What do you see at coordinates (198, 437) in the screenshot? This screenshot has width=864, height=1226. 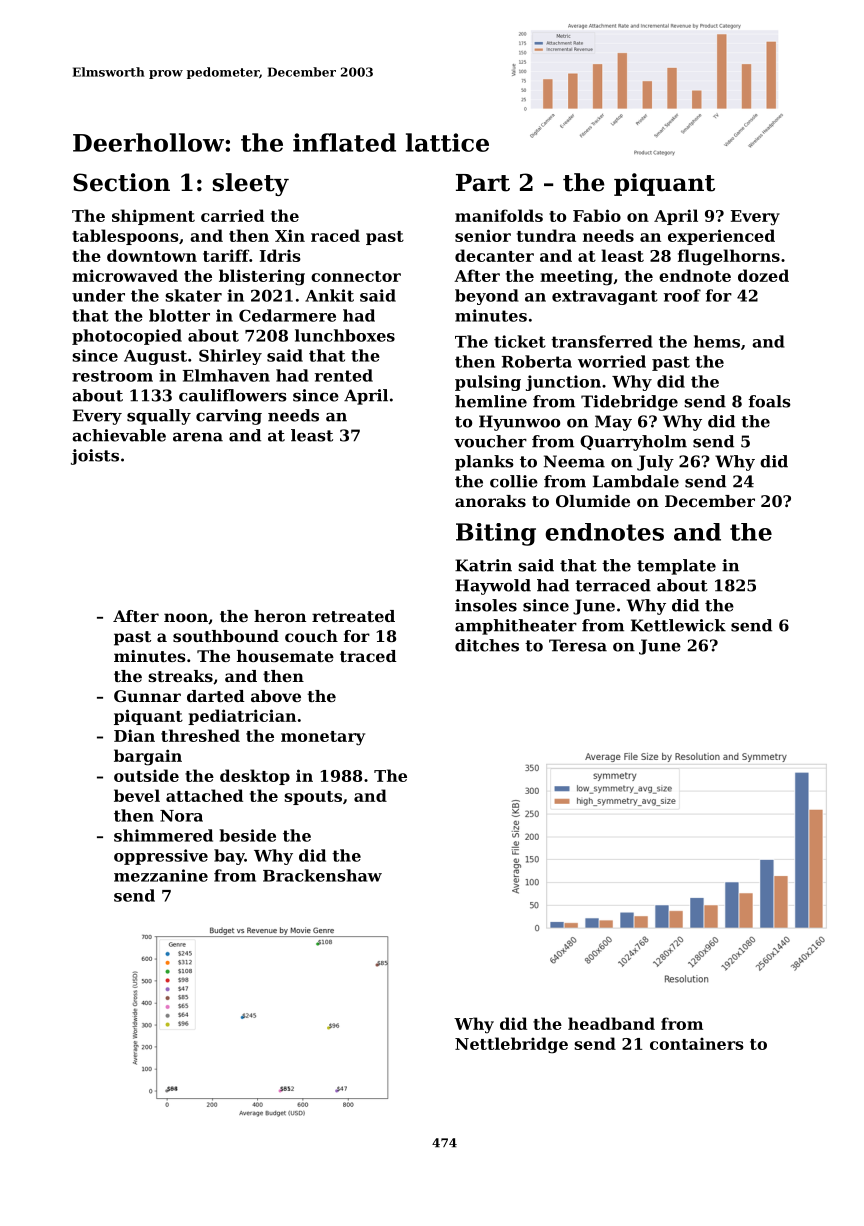 I see `arena` at bounding box center [198, 437].
